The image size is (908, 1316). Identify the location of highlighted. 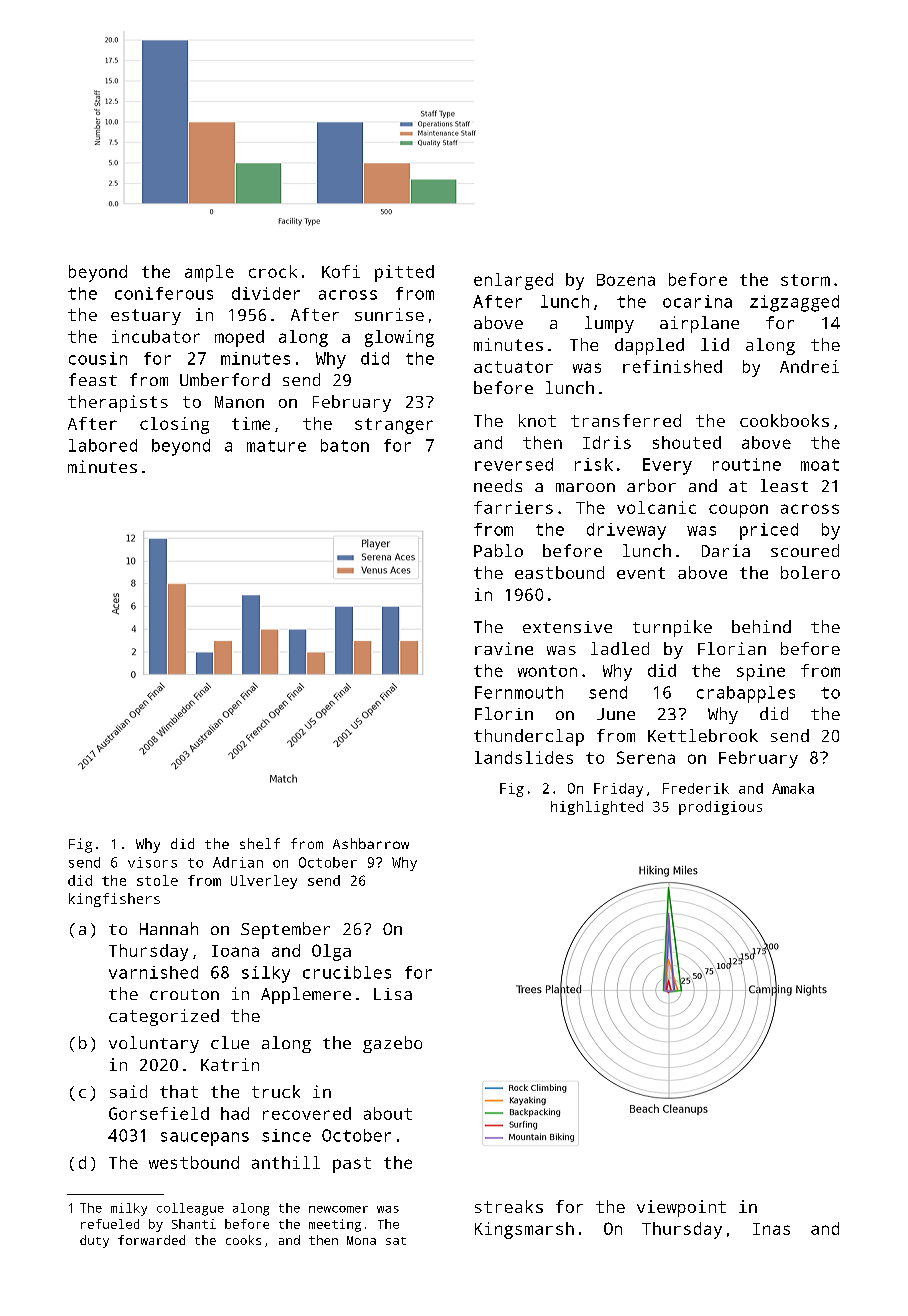
(597, 808).
